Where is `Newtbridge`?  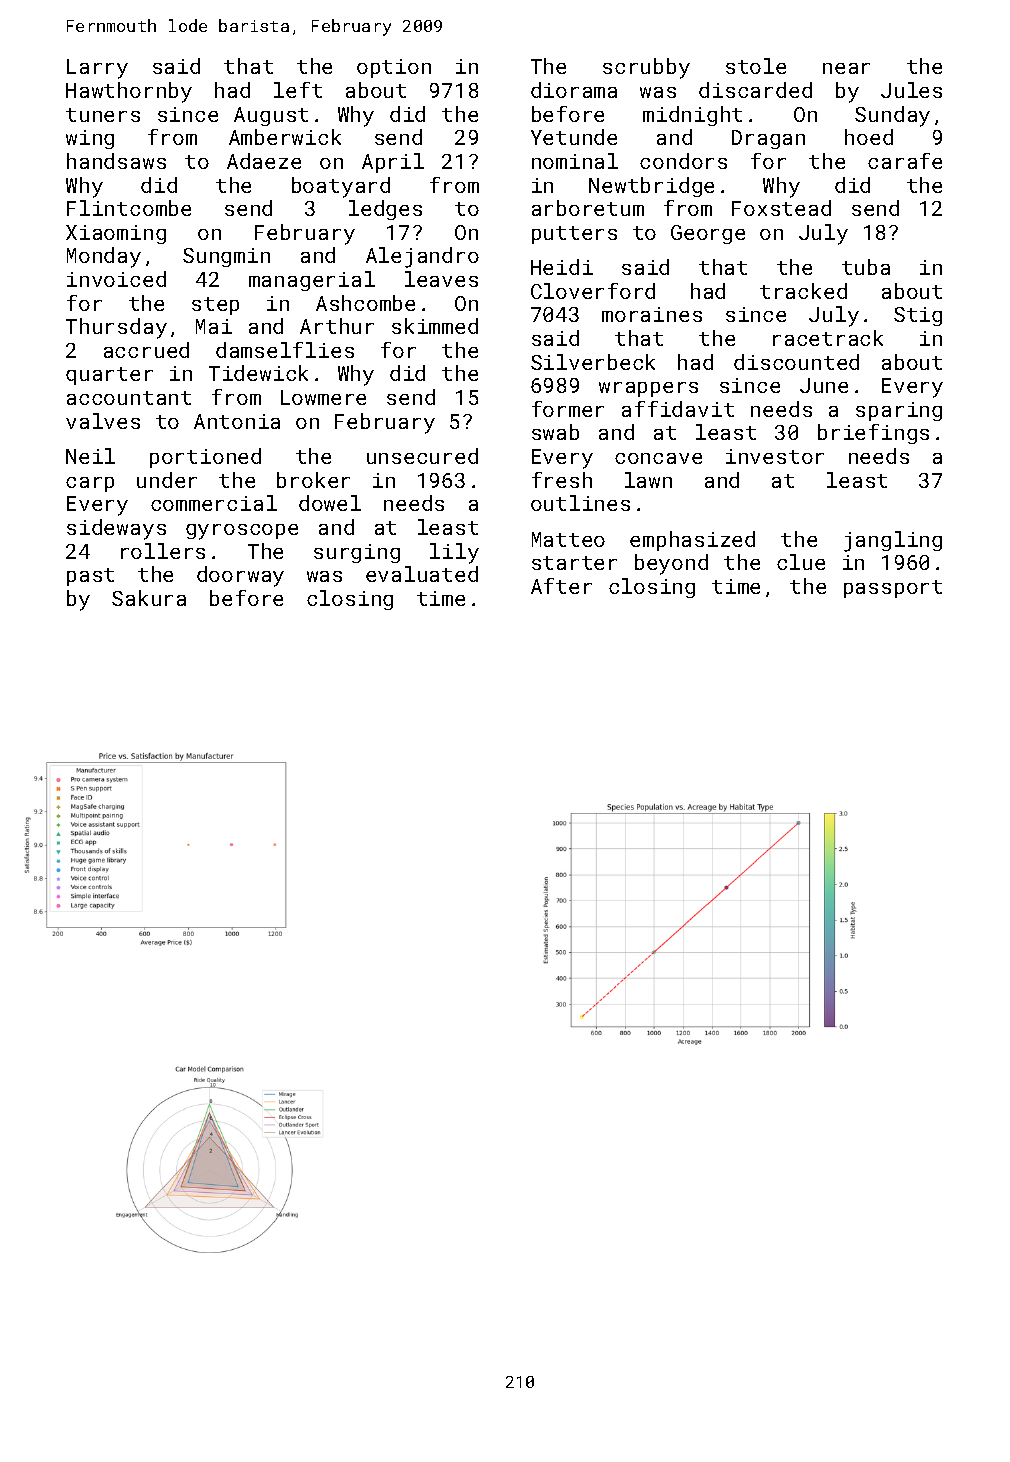
Newtbridge is located at coordinates (651, 187).
